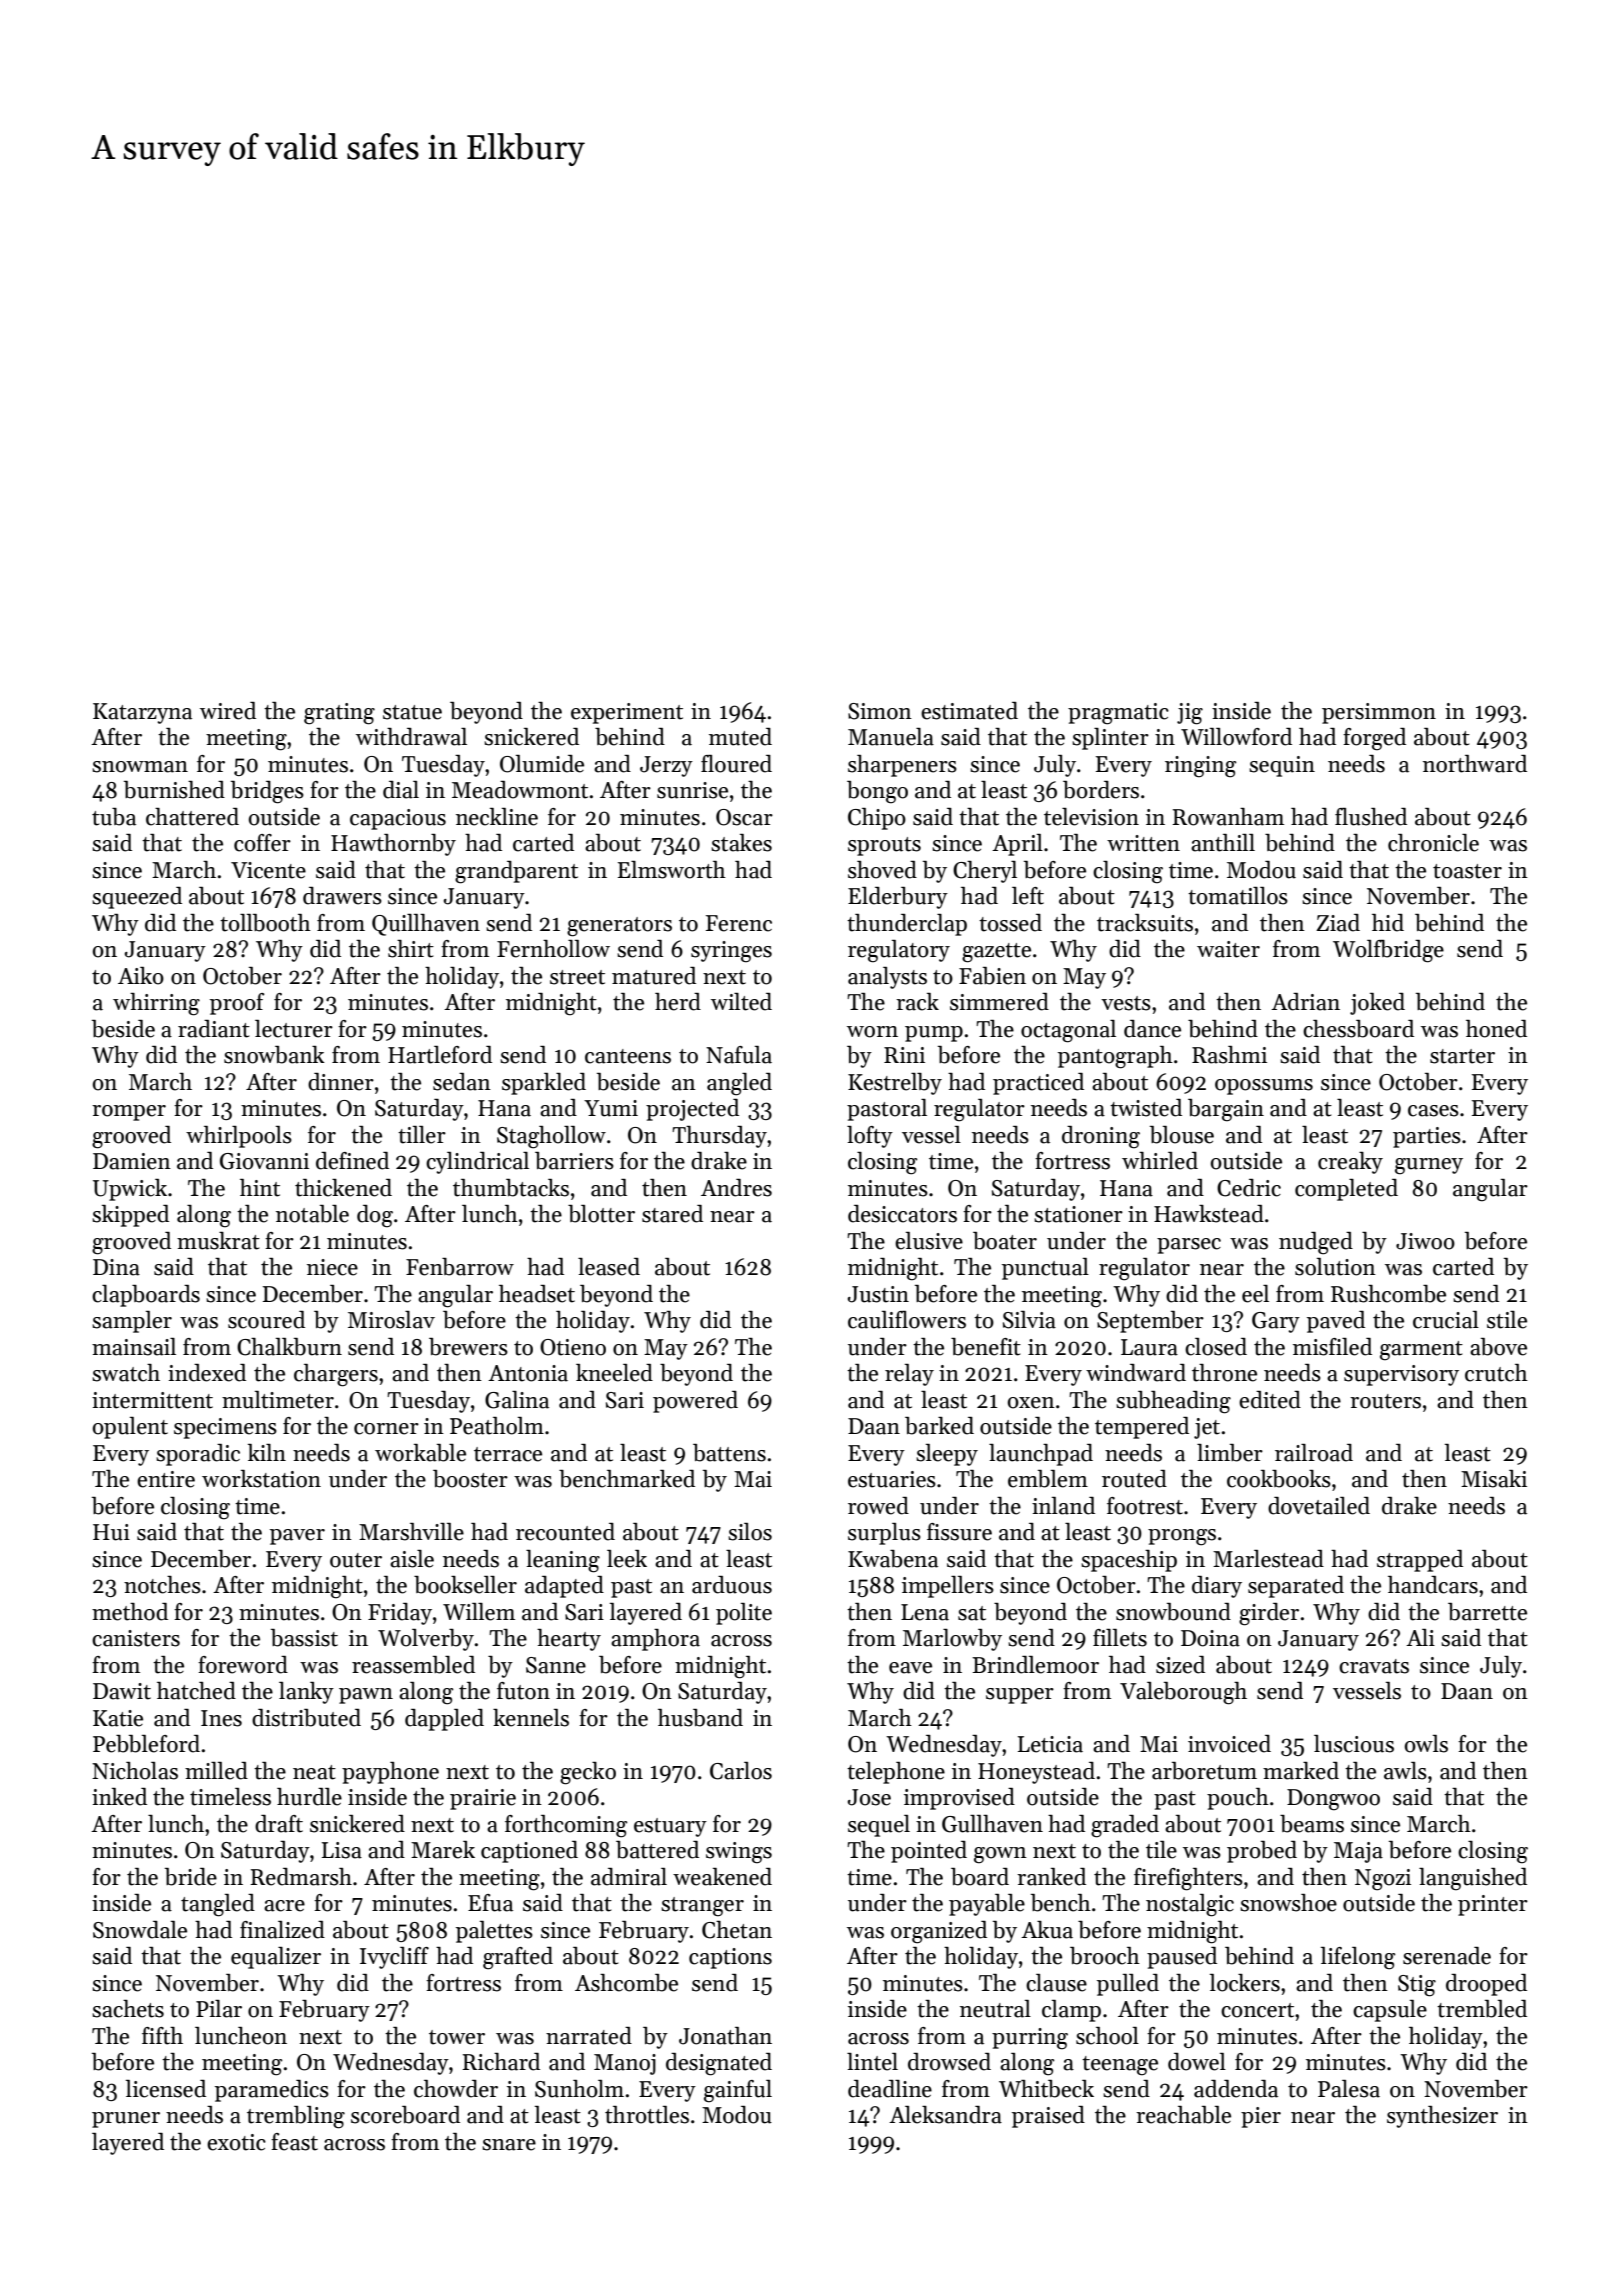  What do you see at coordinates (128, 2009) in the document?
I see `sachets` at bounding box center [128, 2009].
